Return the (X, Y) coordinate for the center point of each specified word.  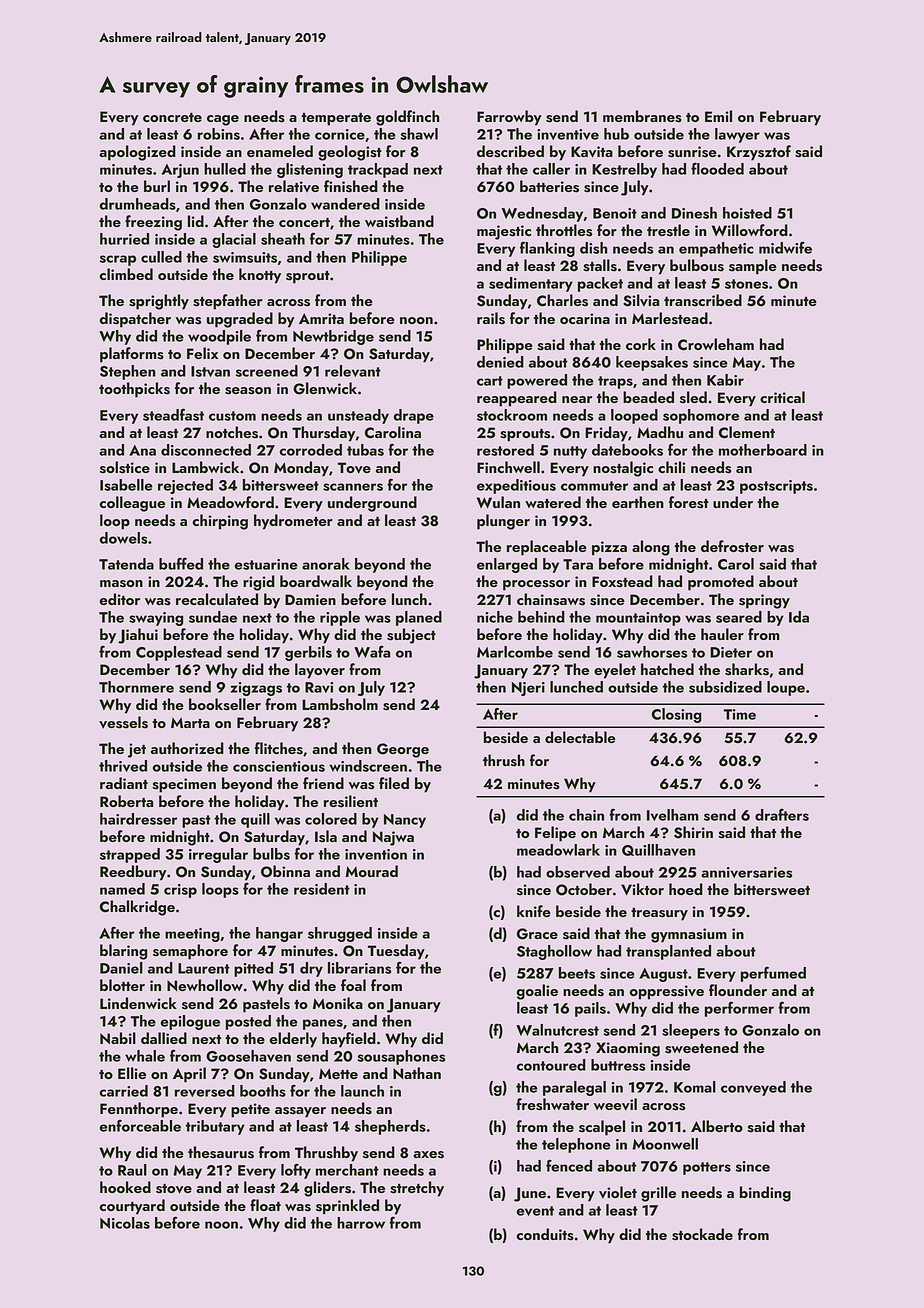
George (403, 750)
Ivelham (673, 815)
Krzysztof (759, 153)
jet (137, 750)
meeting (192, 935)
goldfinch (407, 118)
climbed (126, 274)
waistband (399, 221)
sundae (213, 617)
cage (223, 120)
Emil (718, 116)
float (265, 1205)
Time (740, 714)
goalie (537, 992)
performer (739, 1009)
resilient (351, 801)
